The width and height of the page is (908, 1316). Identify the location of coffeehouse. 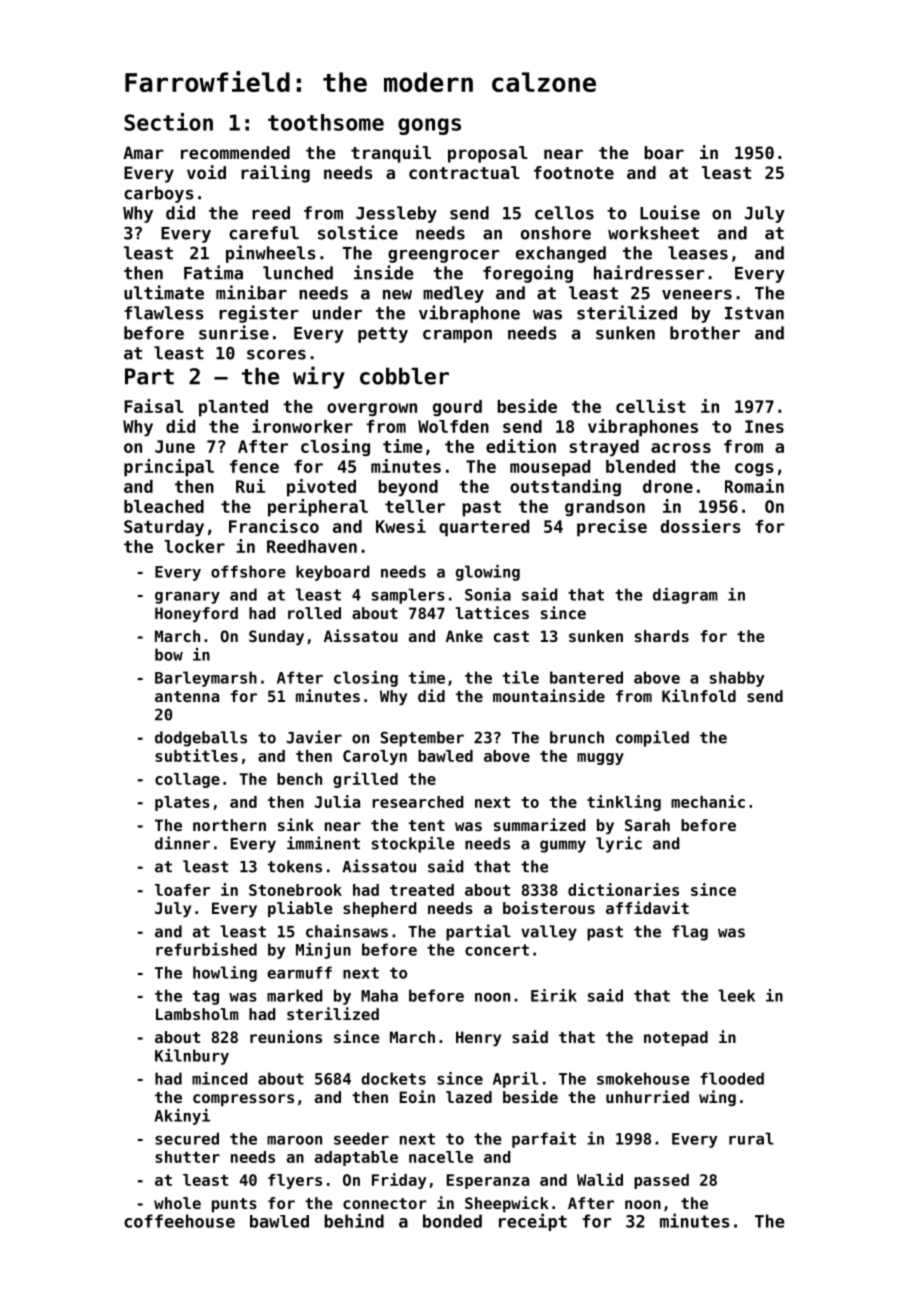
(179, 1221).
